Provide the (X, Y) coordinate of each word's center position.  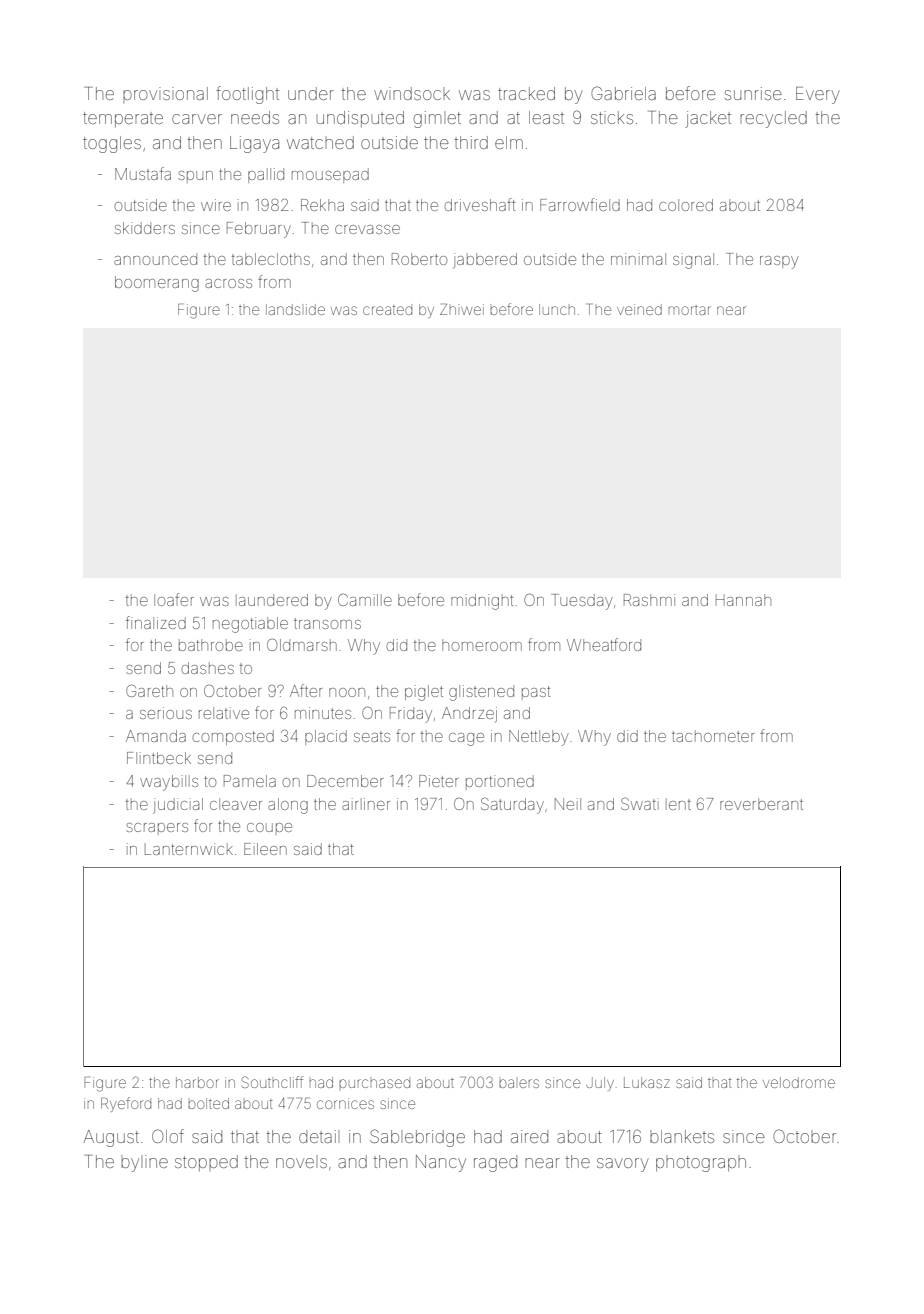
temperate (123, 119)
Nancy (441, 1163)
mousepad (330, 175)
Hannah (743, 600)
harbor (197, 1082)
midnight (482, 602)
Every (818, 95)
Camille (365, 599)
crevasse (367, 229)
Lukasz (647, 1082)
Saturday (512, 805)
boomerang (157, 284)
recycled (773, 119)
